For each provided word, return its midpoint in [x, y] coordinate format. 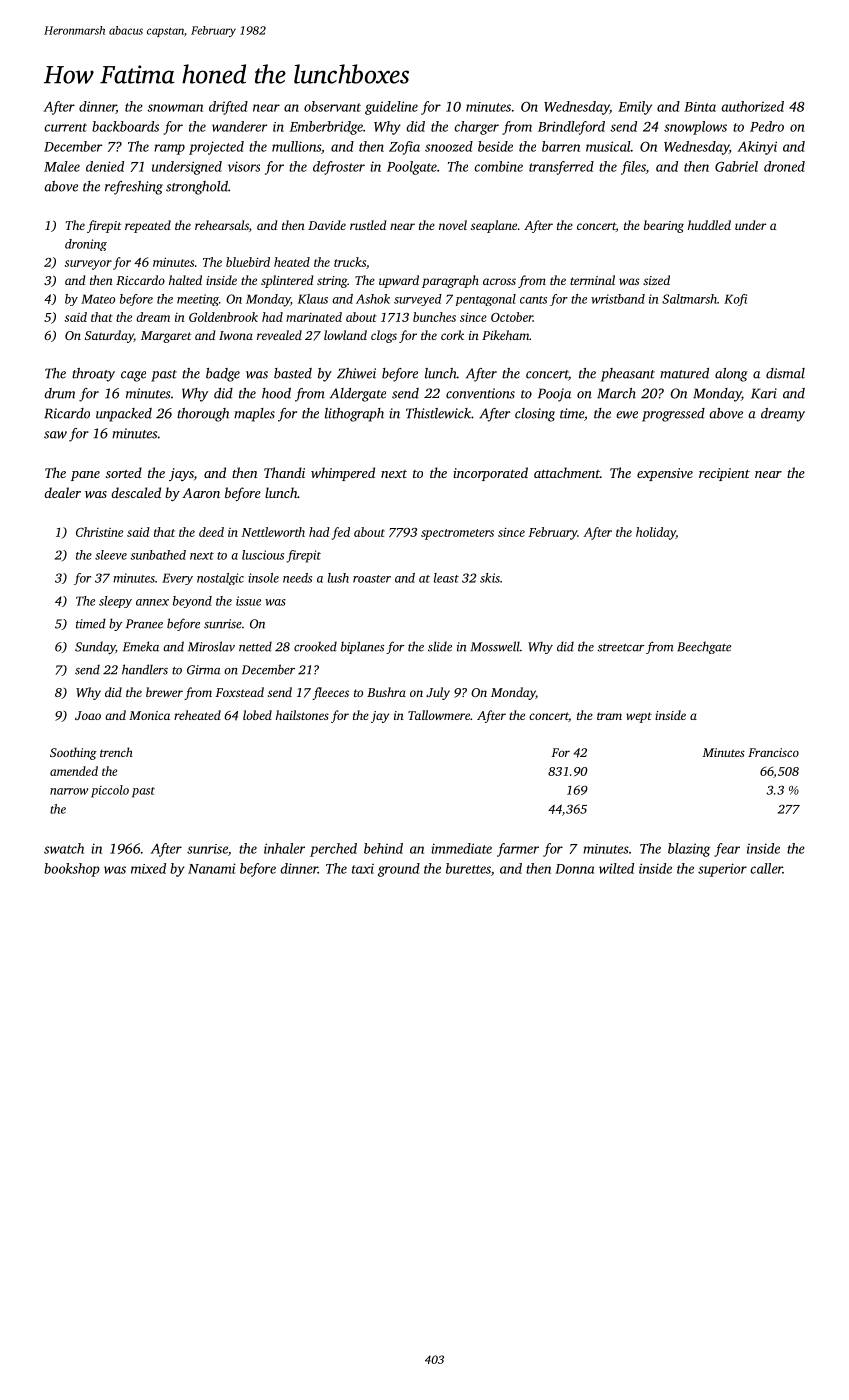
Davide [327, 225]
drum [59, 393]
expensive [665, 474]
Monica [149, 715]
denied [105, 166]
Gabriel [736, 166]
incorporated [490, 474]
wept [639, 717]
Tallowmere [439, 715]
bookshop [72, 870]
